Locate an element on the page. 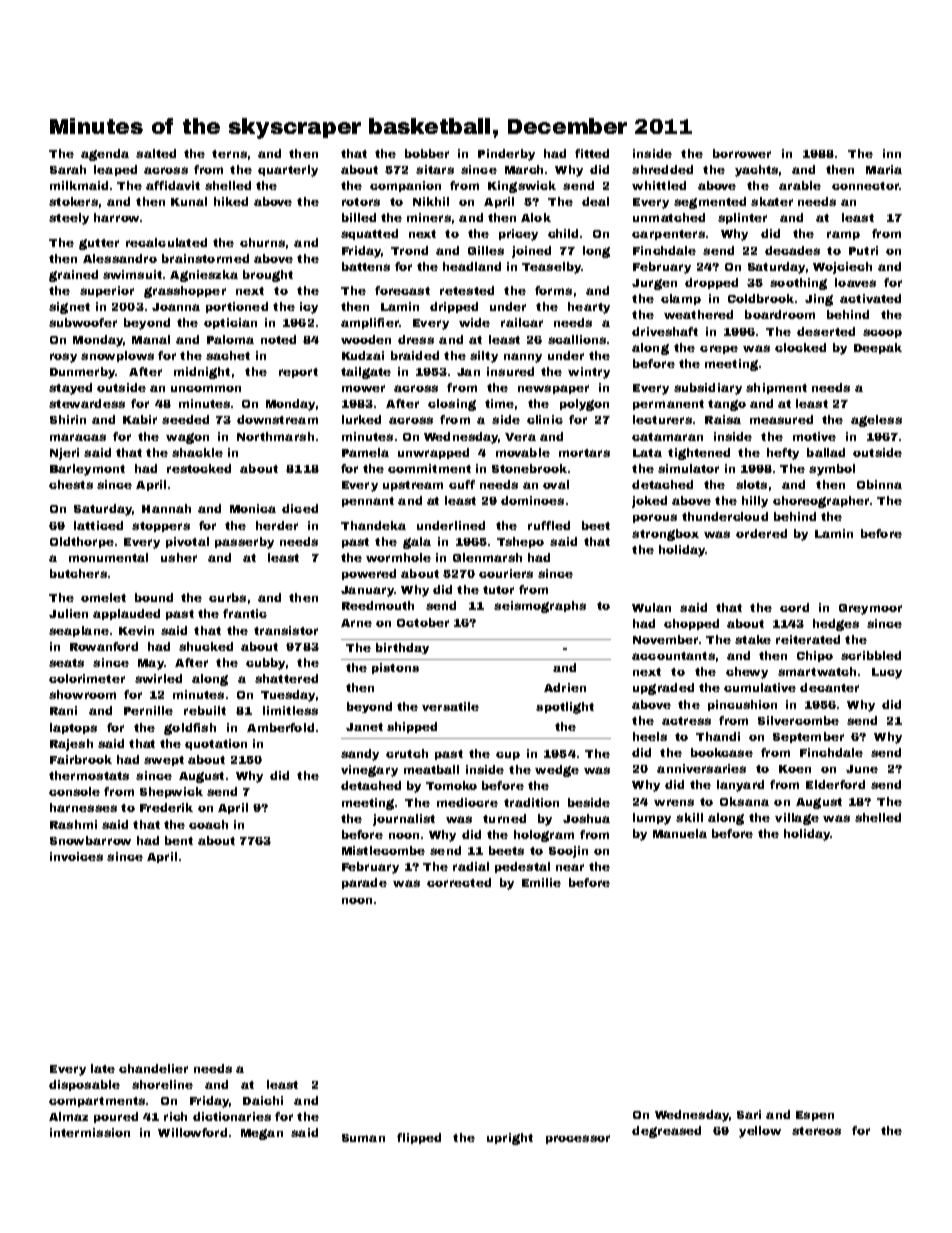 The image size is (952, 1233). stereos is located at coordinates (816, 1131).
